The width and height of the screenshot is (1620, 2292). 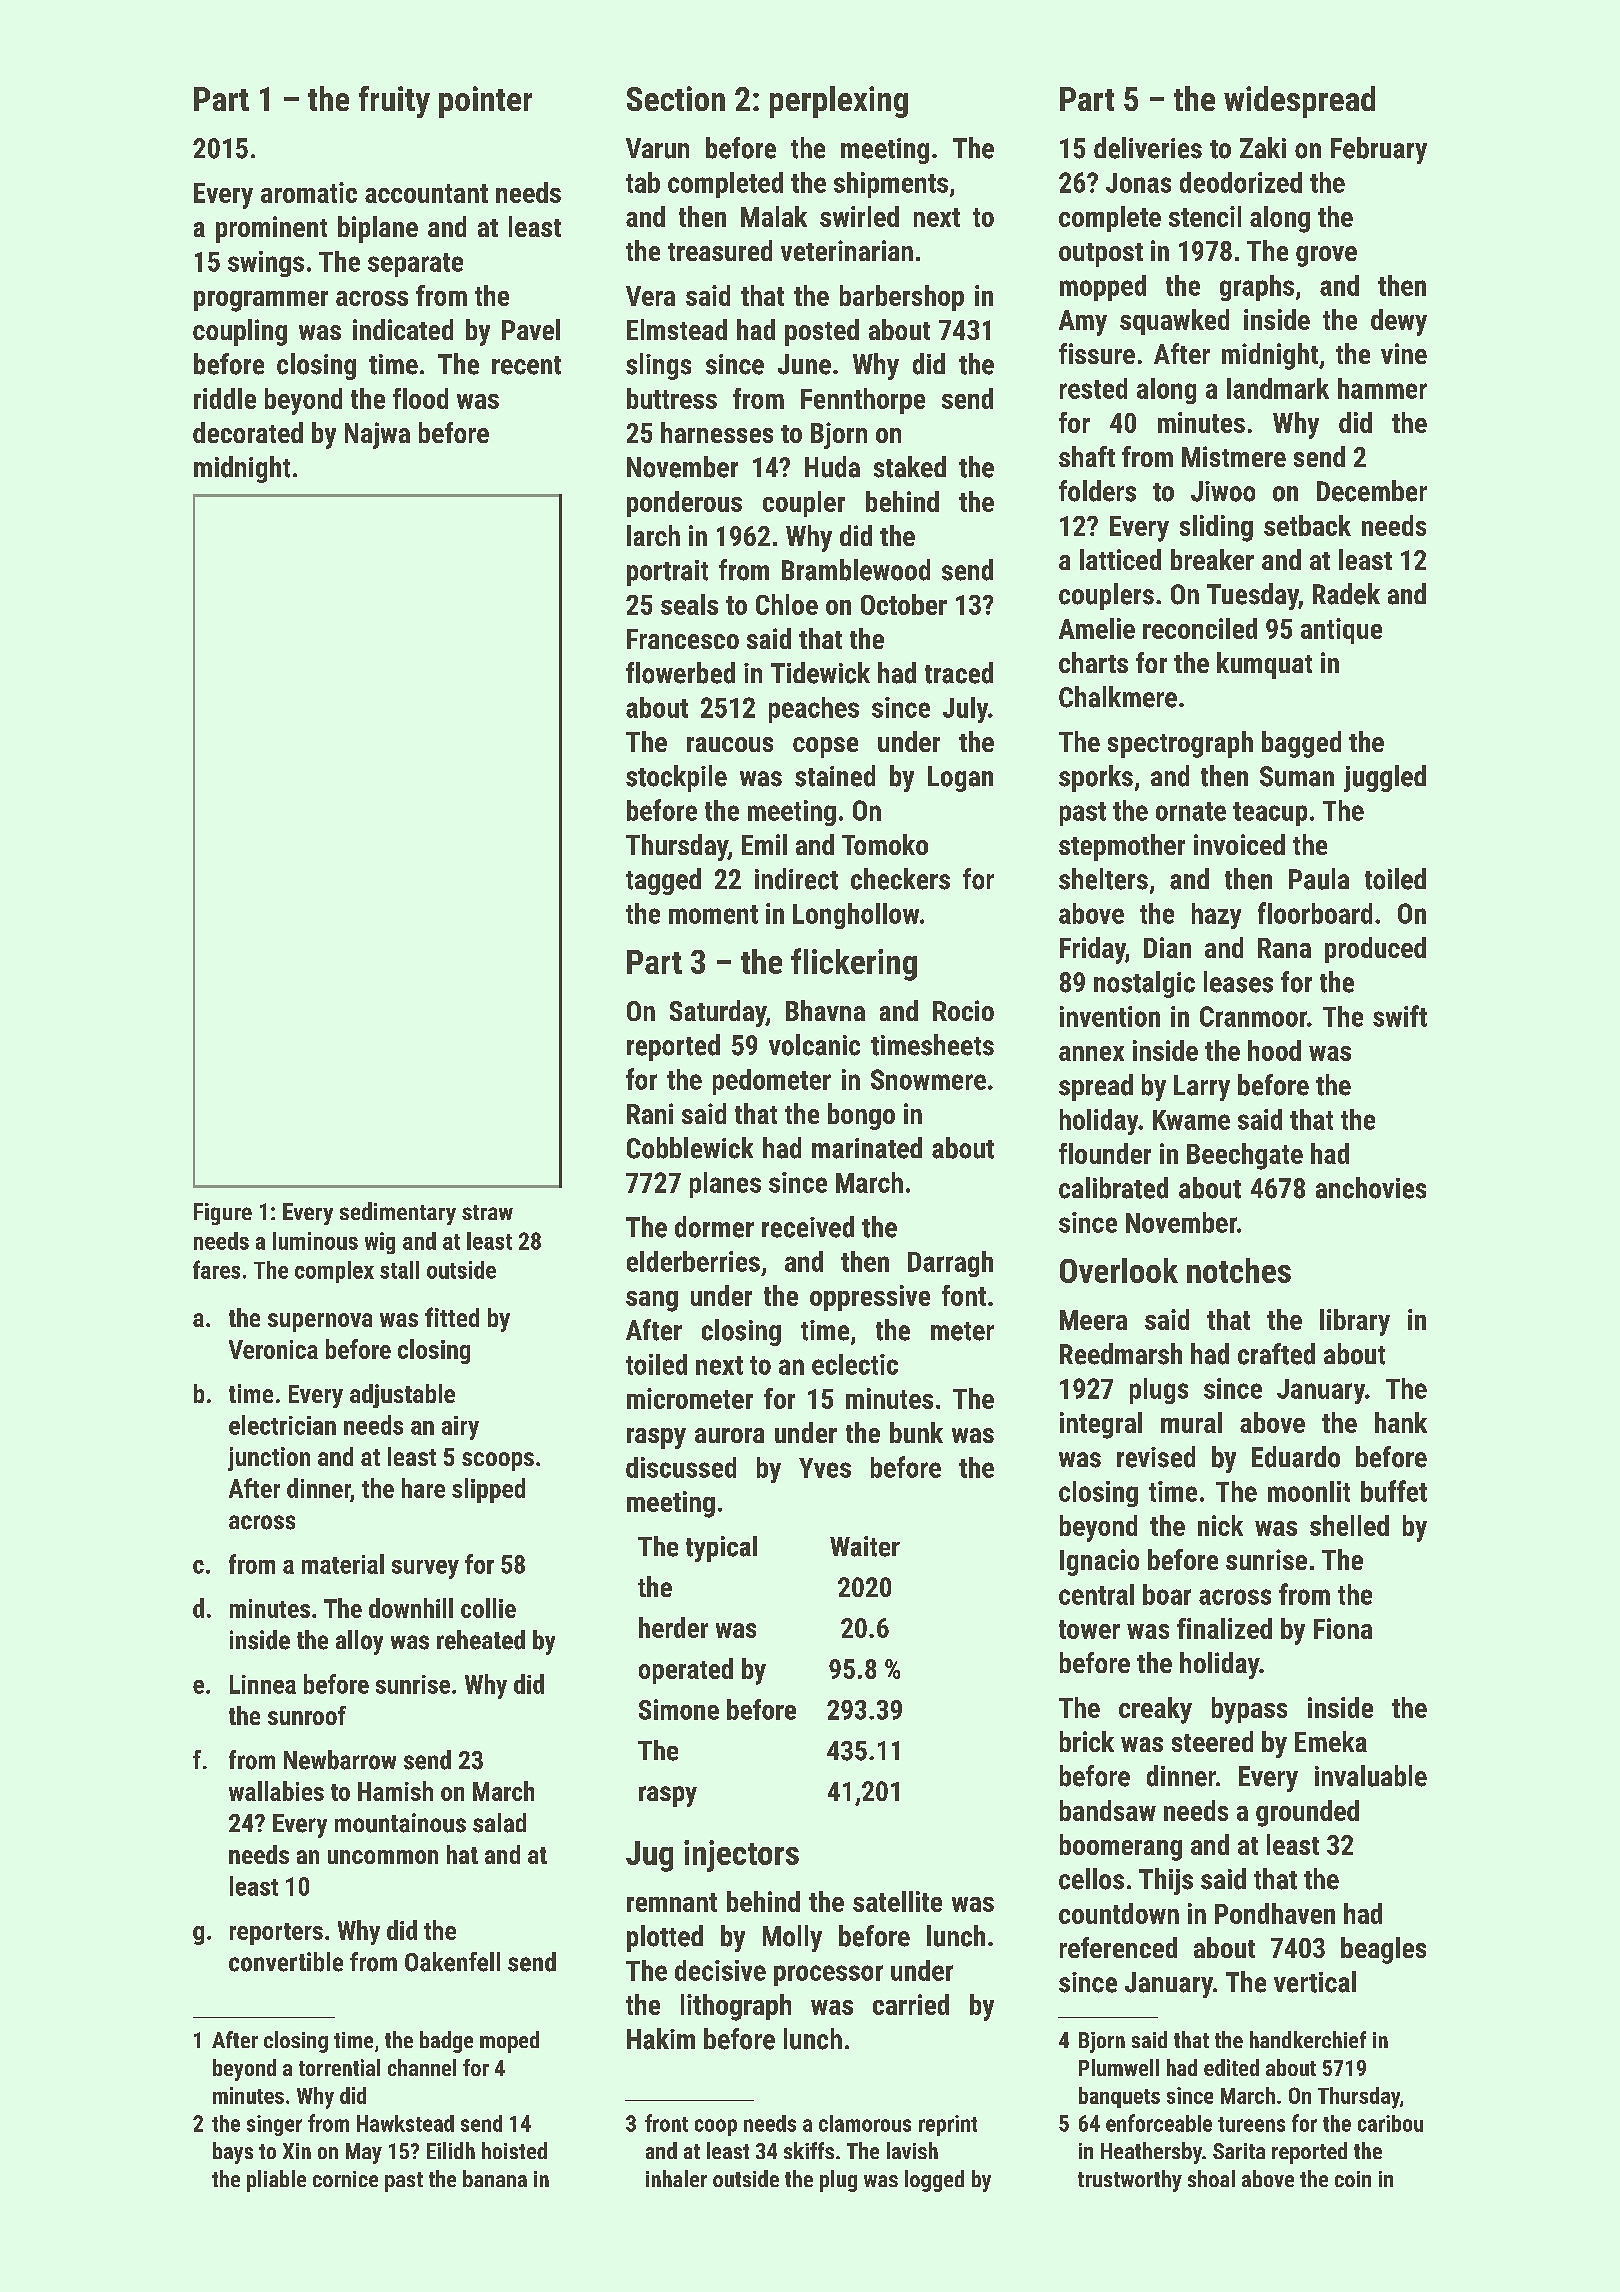 I want to click on October, so click(x=904, y=604).
